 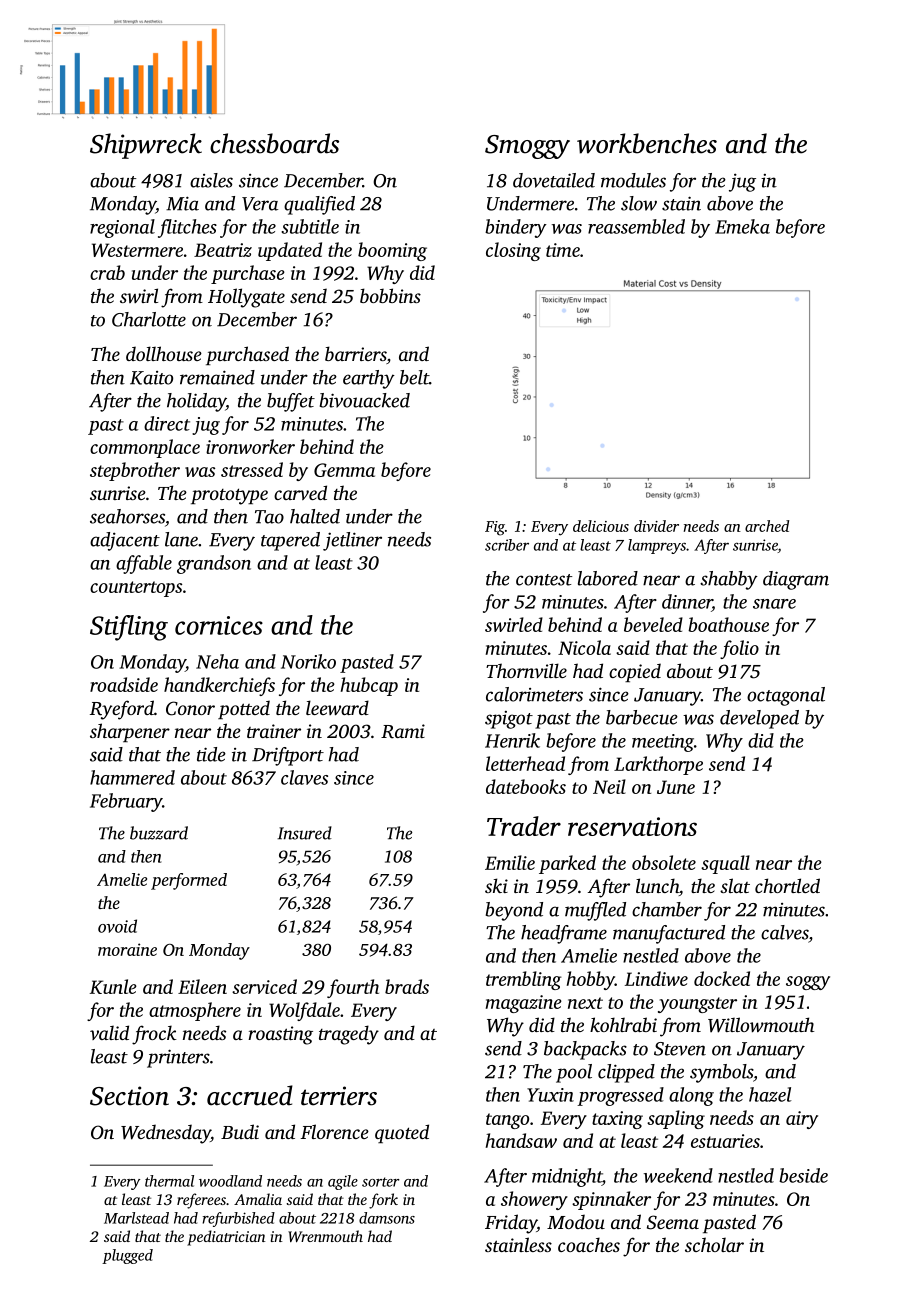 What do you see at coordinates (274, 143) in the screenshot?
I see `chessboards` at bounding box center [274, 143].
